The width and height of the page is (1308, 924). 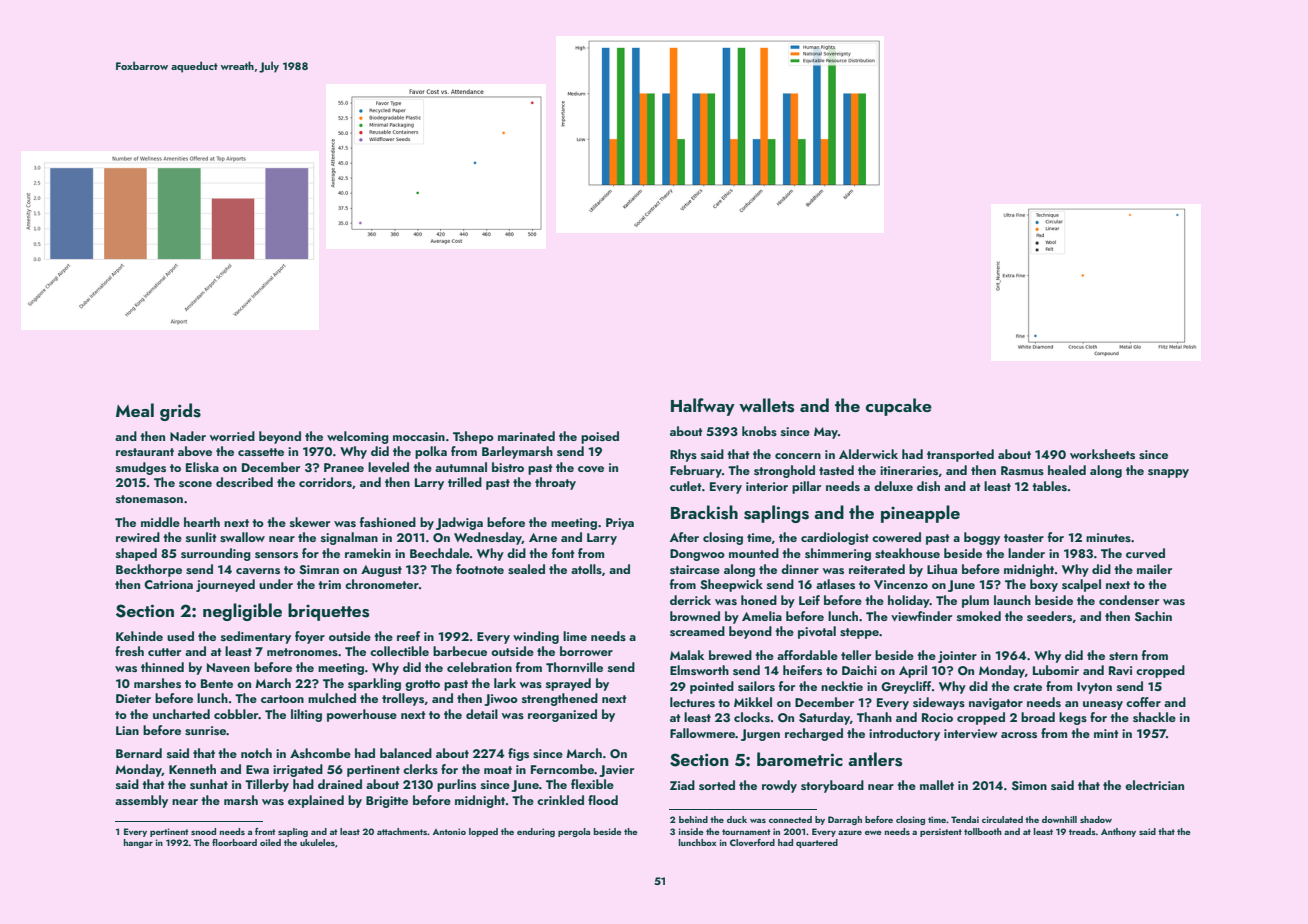 I want to click on Cloverford, so click(x=752, y=842).
